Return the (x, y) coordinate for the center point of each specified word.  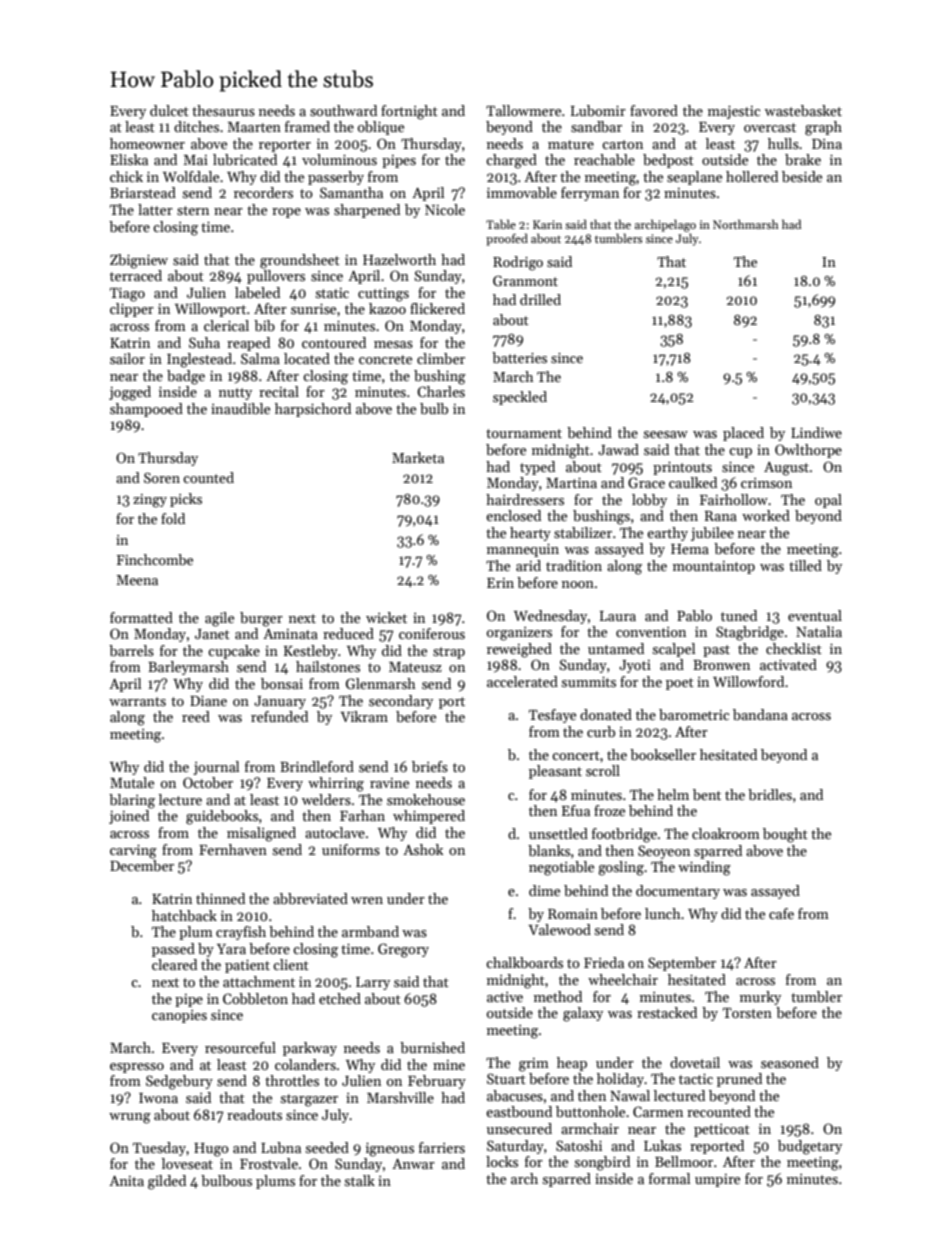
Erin (500, 583)
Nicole (445, 209)
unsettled (558, 833)
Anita (126, 1181)
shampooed (146, 410)
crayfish (241, 933)
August (786, 469)
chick (126, 176)
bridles (770, 794)
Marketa (418, 457)
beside (802, 176)
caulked (693, 482)
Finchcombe (155, 559)
